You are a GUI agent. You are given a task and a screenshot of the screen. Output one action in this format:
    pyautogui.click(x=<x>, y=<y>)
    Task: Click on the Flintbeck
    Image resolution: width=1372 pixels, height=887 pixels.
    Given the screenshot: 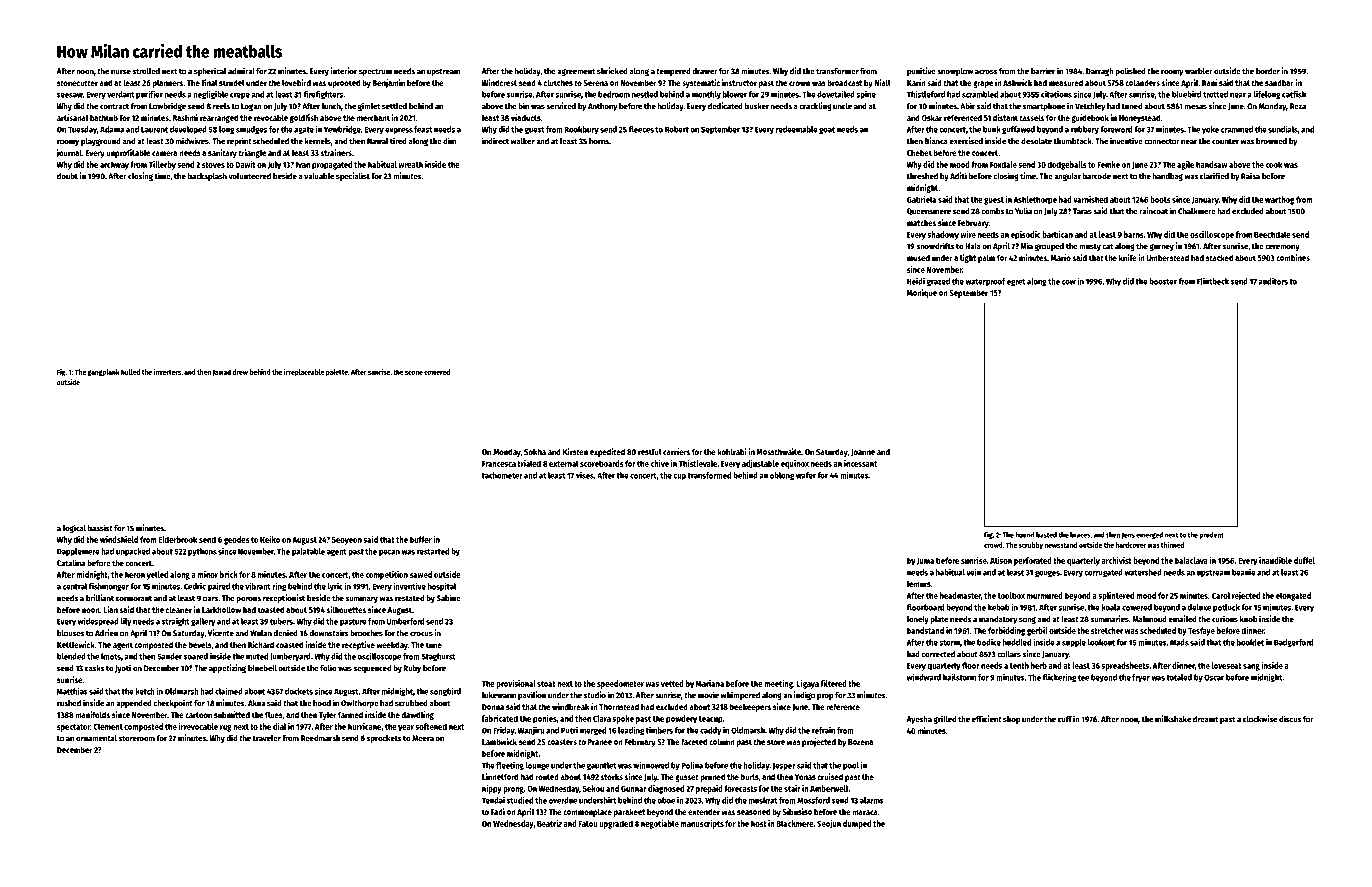 What is the action you would take?
    pyautogui.click(x=1213, y=281)
